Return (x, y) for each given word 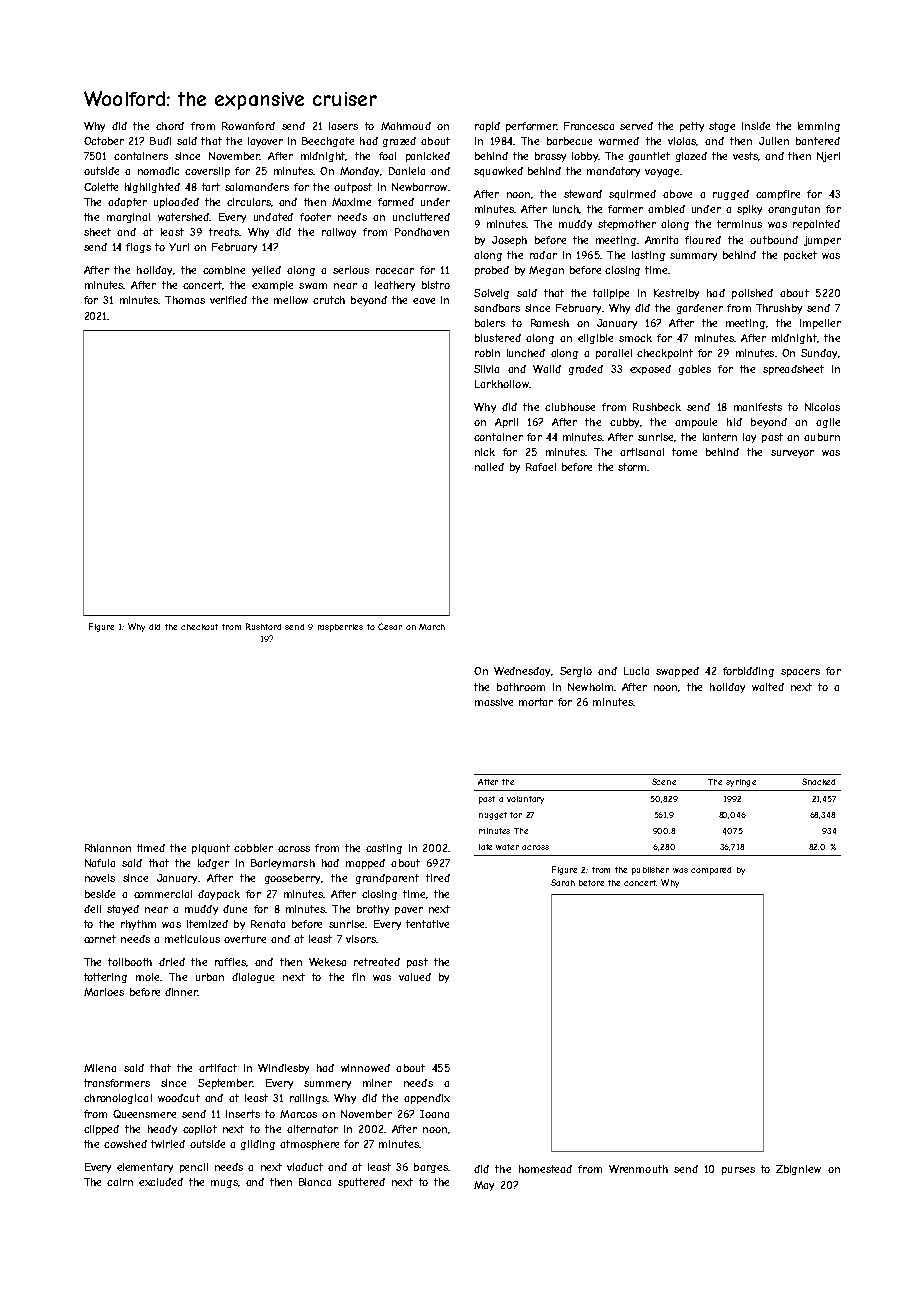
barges (431, 1168)
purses (738, 1171)
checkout (199, 627)
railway (339, 233)
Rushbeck (657, 407)
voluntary (525, 800)
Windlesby (283, 1069)
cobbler (253, 848)
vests (745, 156)
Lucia (636, 671)
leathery (395, 286)
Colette (101, 187)
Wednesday (523, 672)
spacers (800, 673)
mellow (291, 300)
